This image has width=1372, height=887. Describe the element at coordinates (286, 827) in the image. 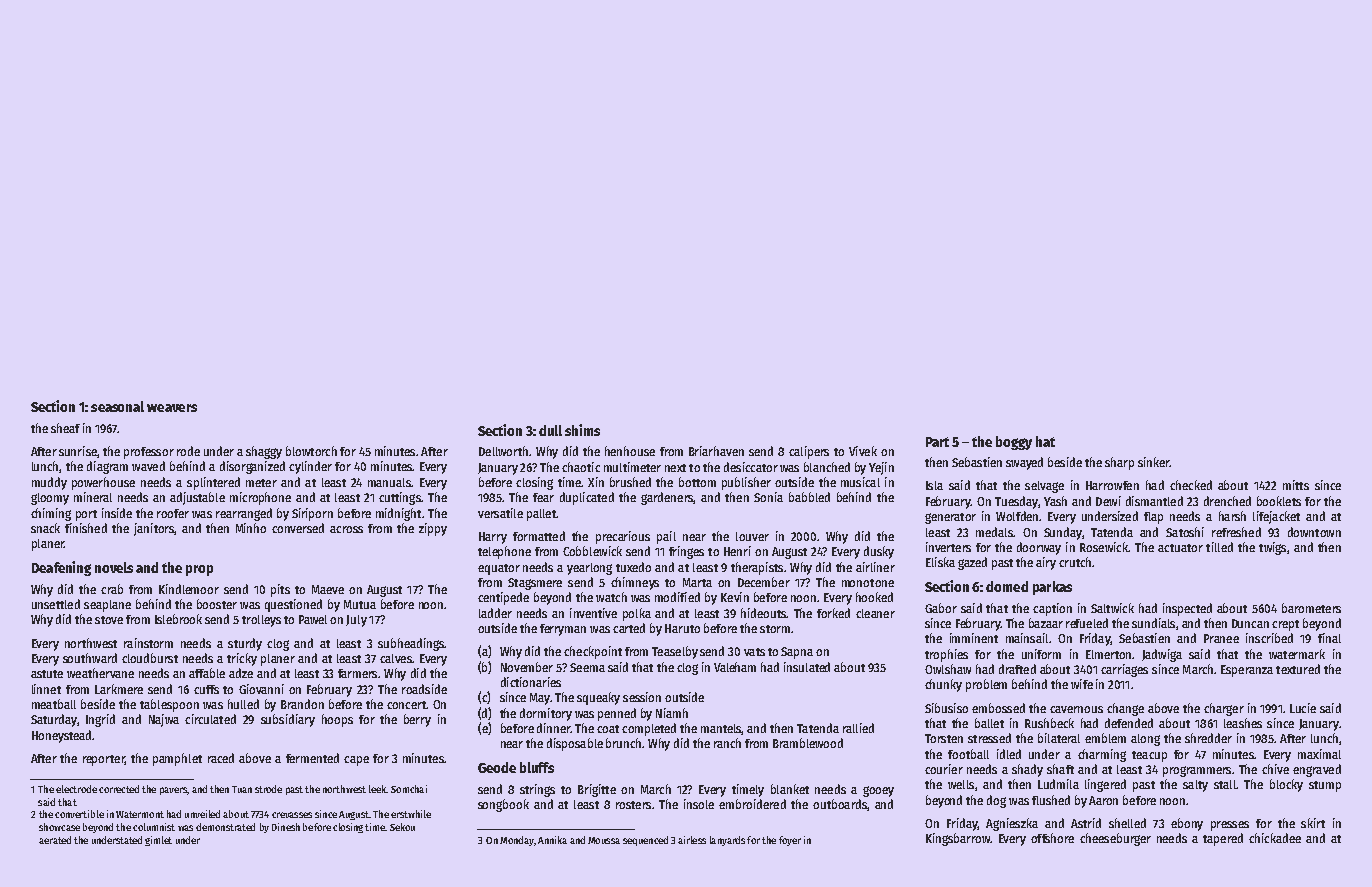

I see `Dinesh` at that location.
